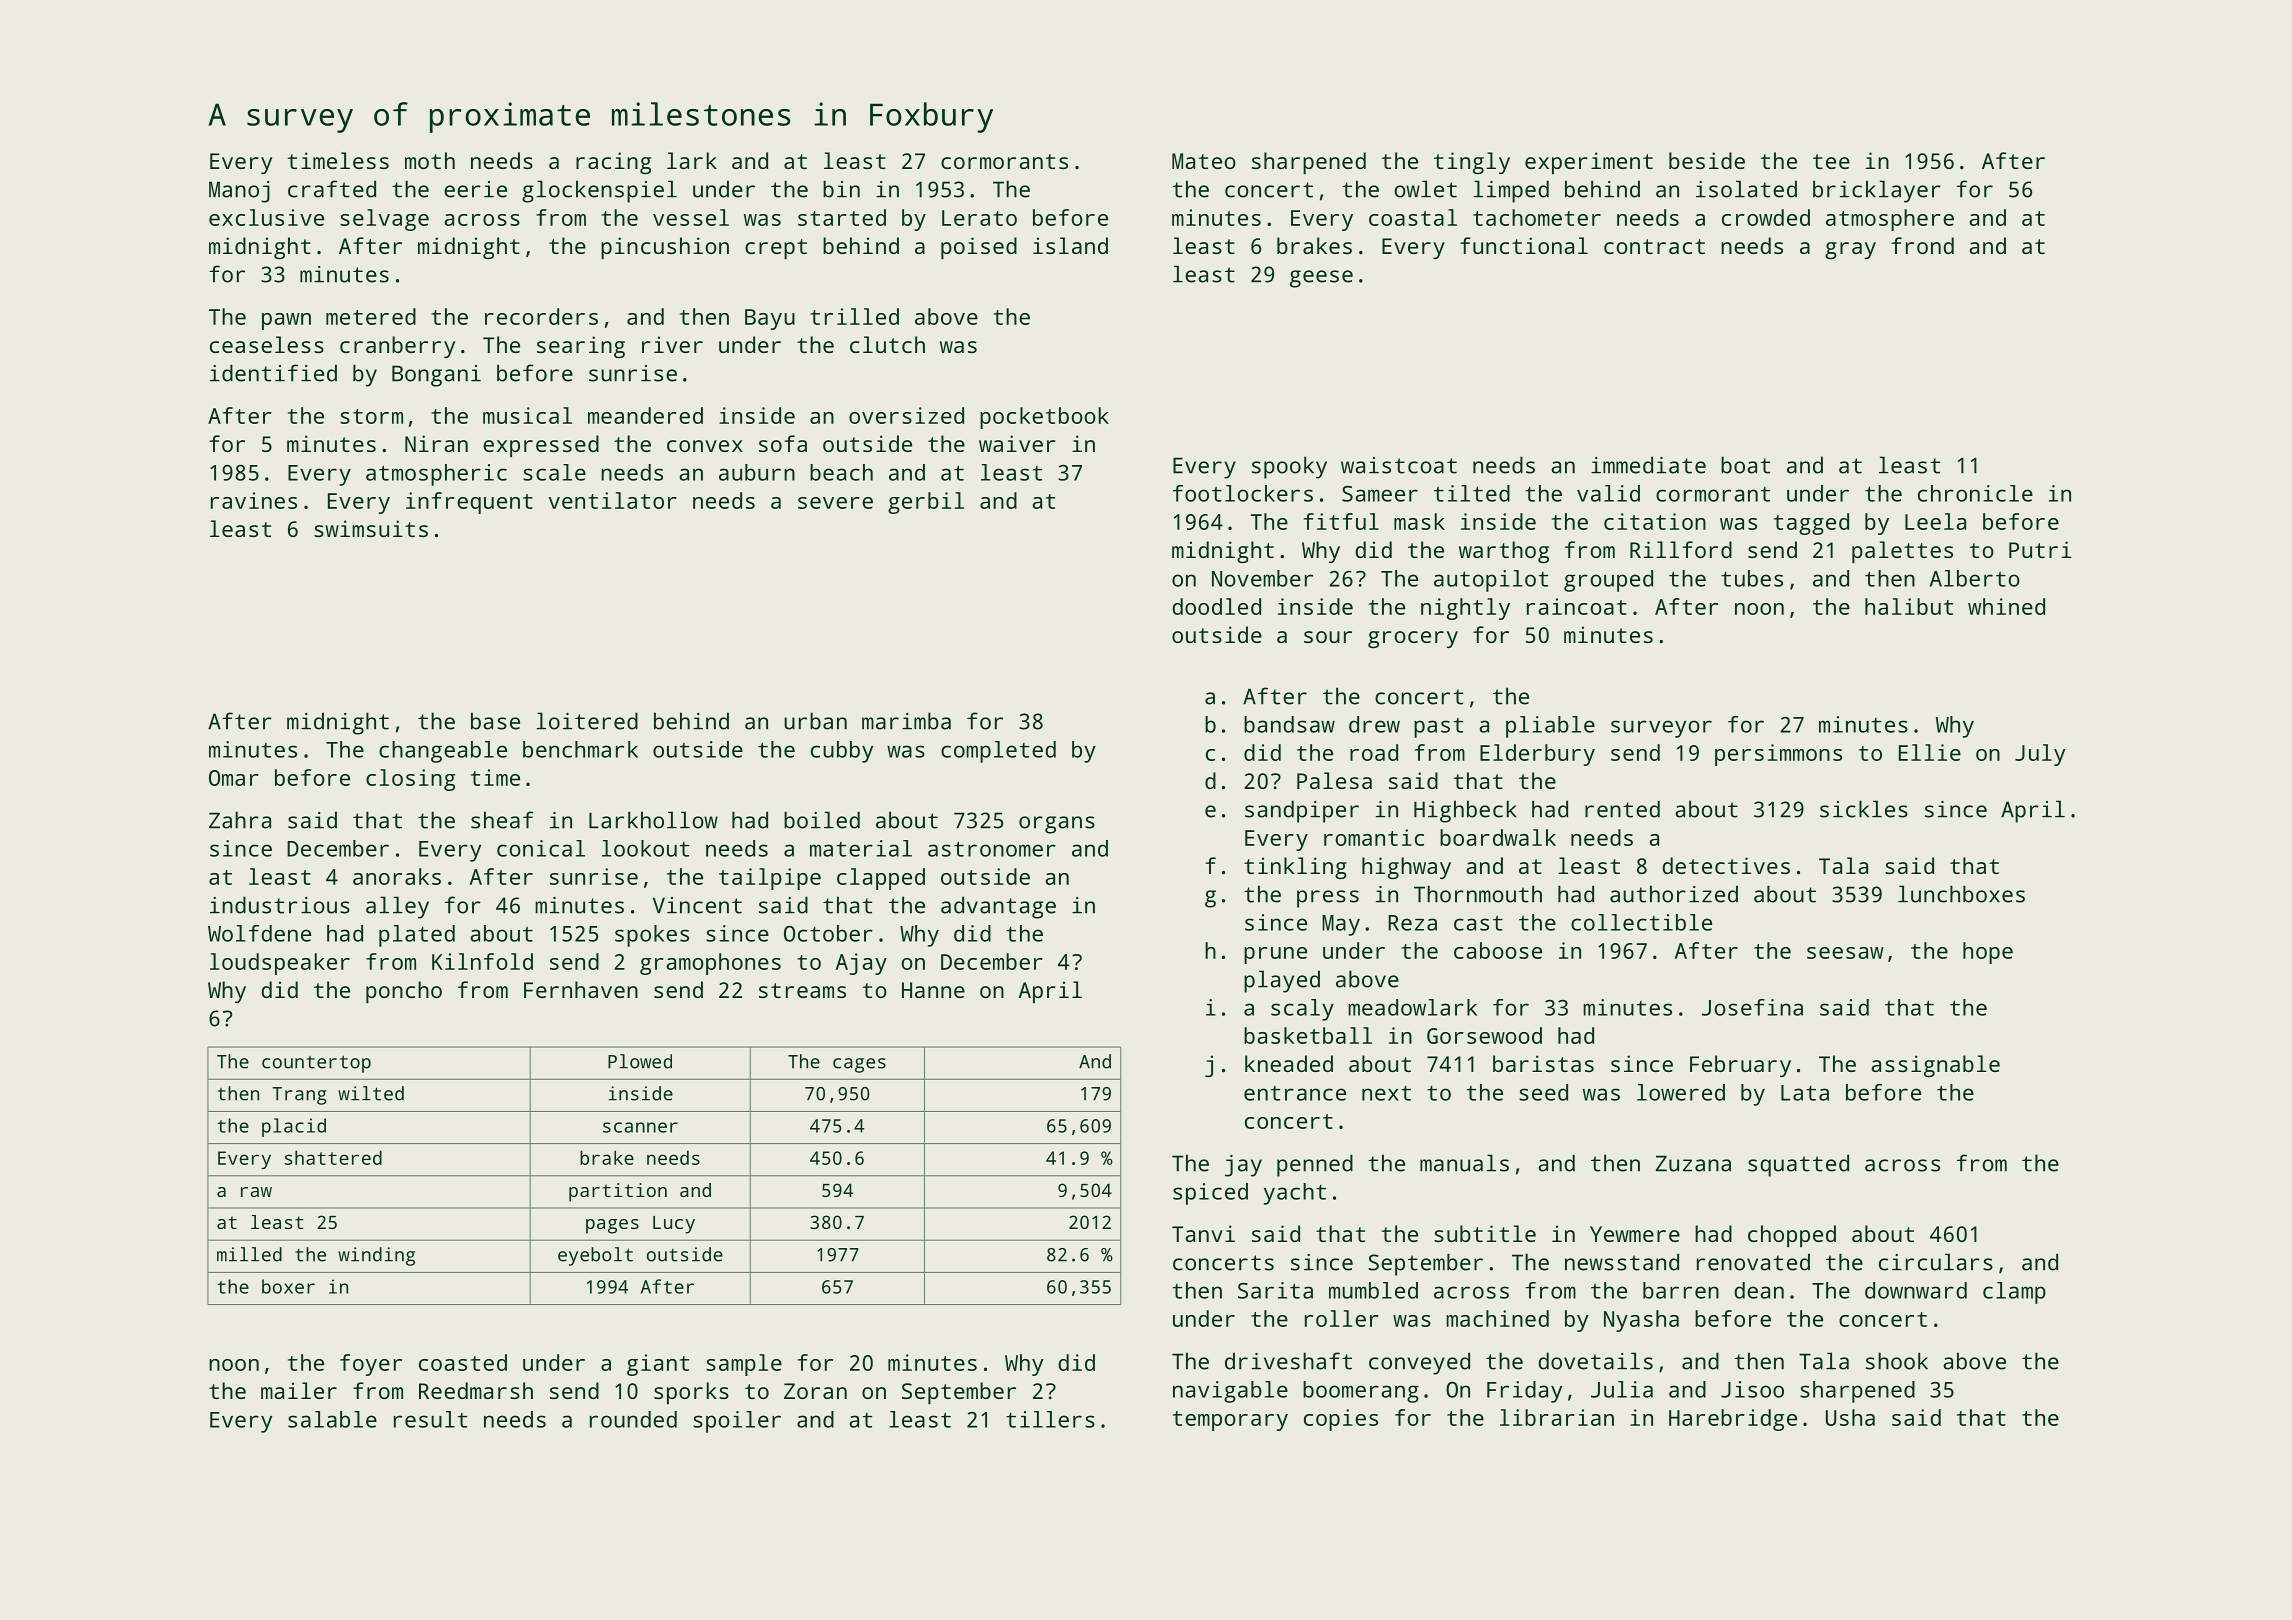 The width and height of the document is (2292, 1620). What do you see at coordinates (841, 189) in the document?
I see `bin` at bounding box center [841, 189].
